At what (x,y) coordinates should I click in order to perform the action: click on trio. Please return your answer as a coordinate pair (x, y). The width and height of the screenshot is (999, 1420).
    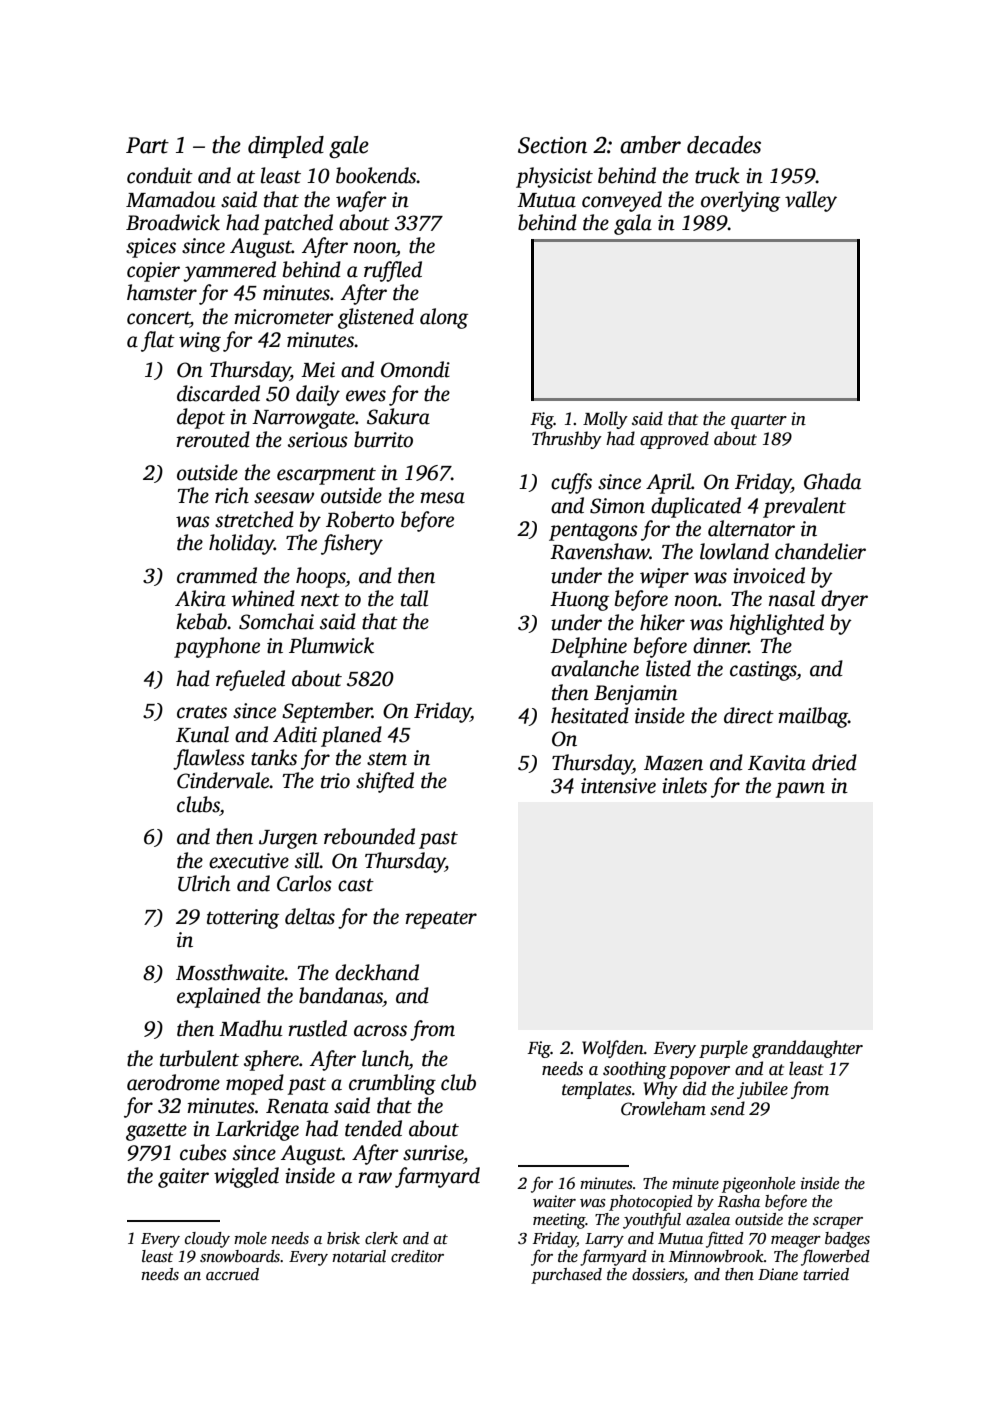
    Looking at the image, I should click on (335, 781).
